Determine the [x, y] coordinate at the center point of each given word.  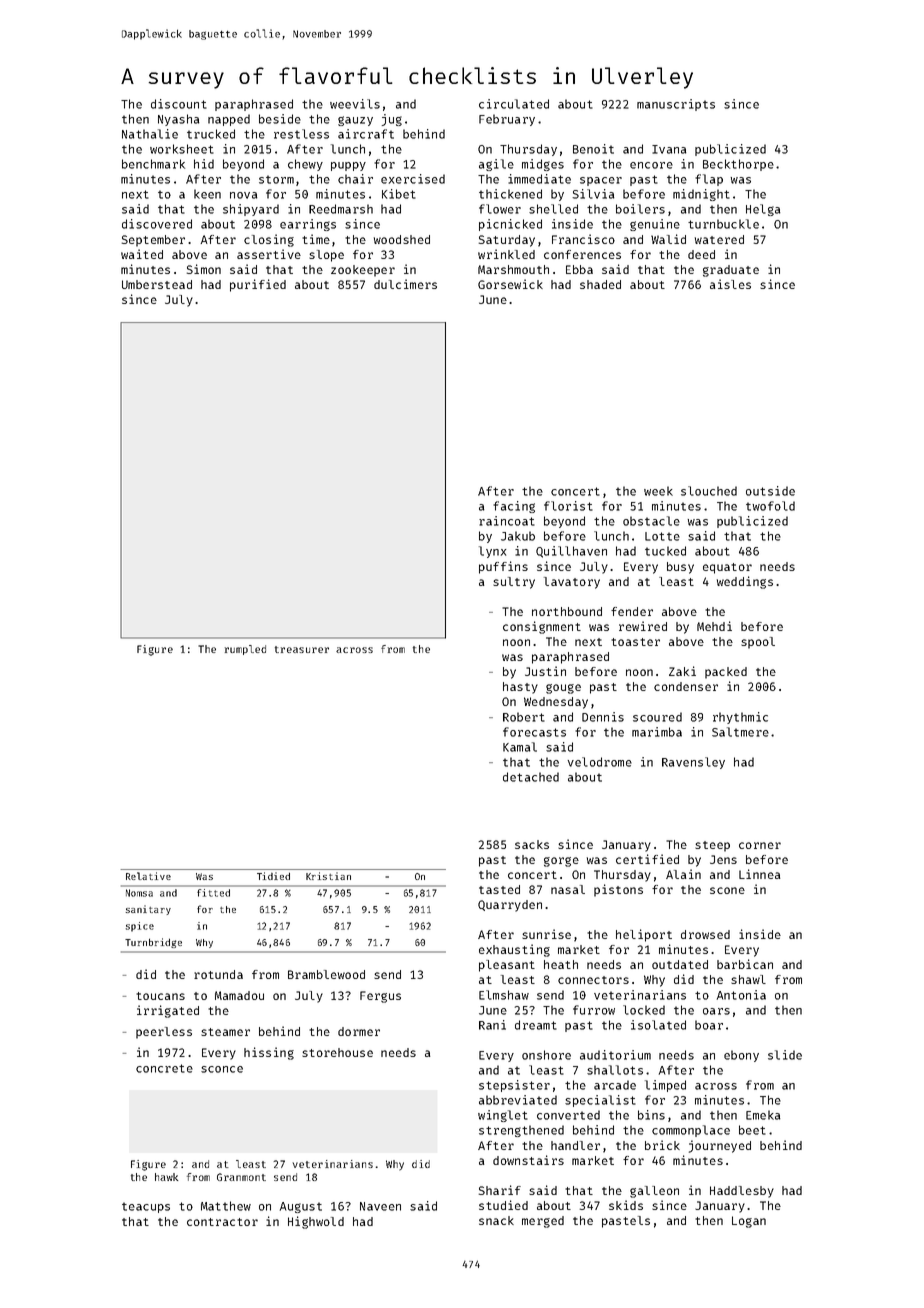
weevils [355, 104]
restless [301, 134]
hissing [269, 1053]
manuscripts [676, 105]
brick [662, 1145]
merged [543, 1222]
